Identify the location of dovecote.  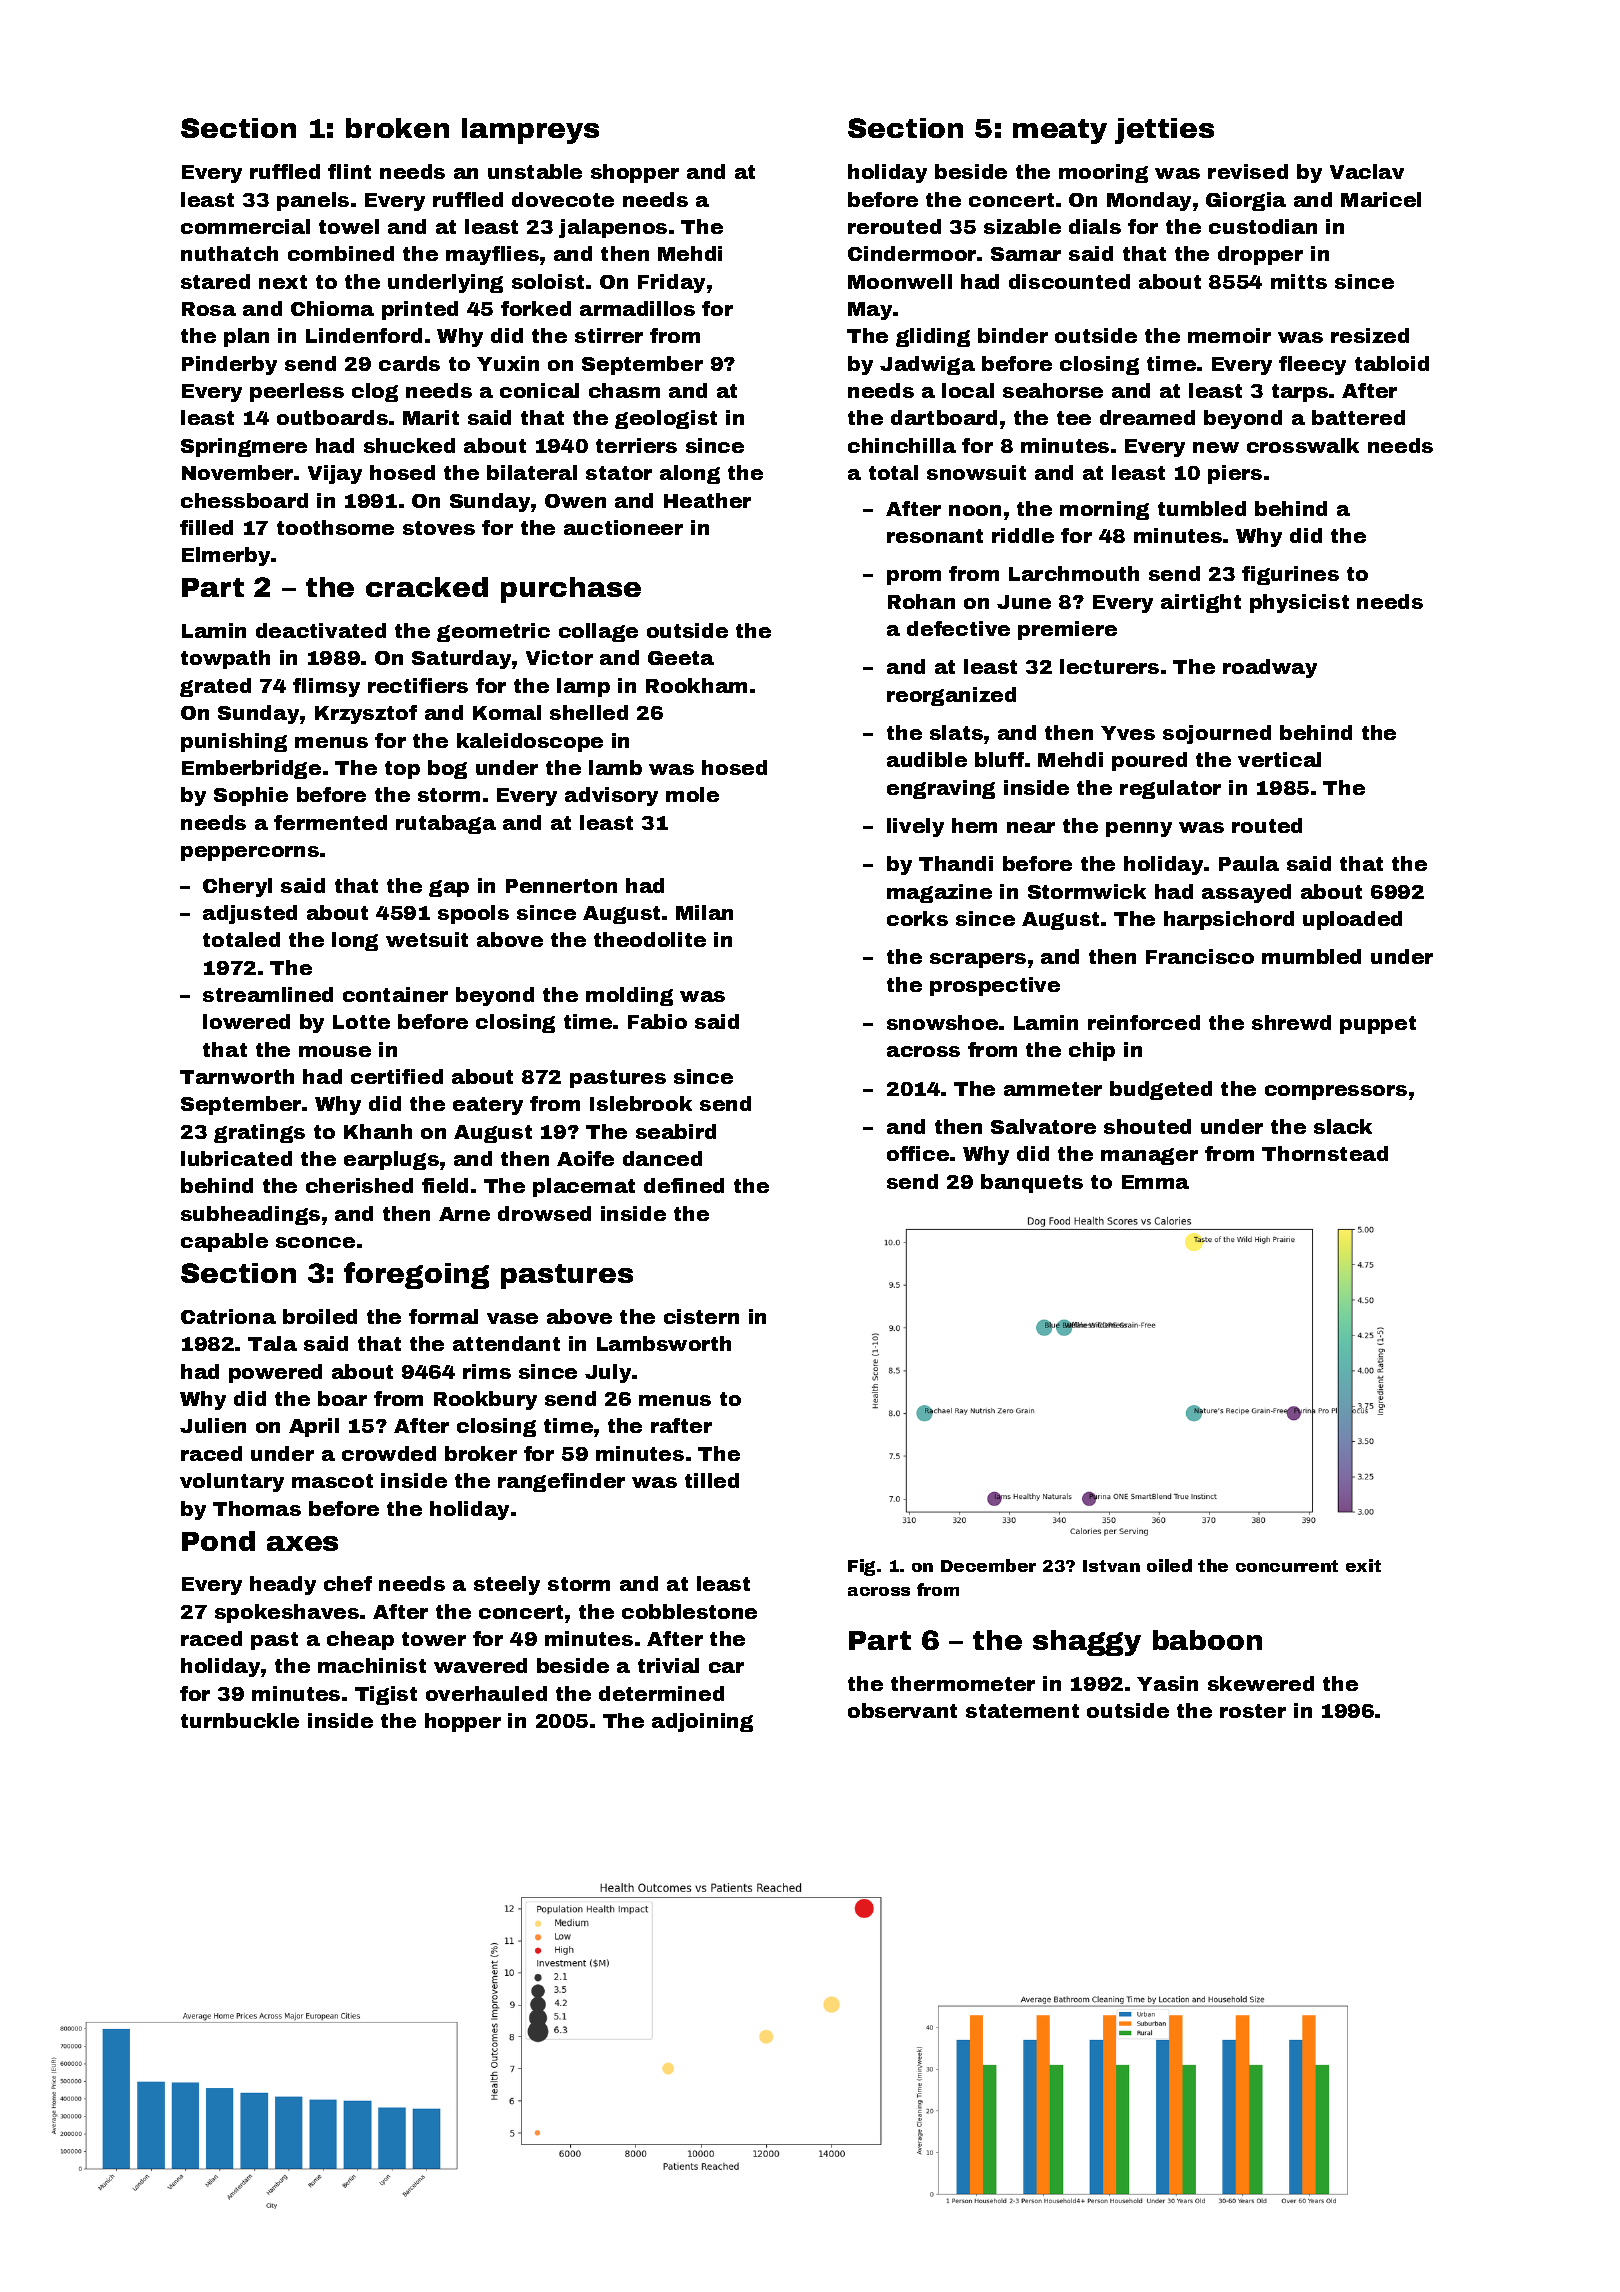
(563, 199).
